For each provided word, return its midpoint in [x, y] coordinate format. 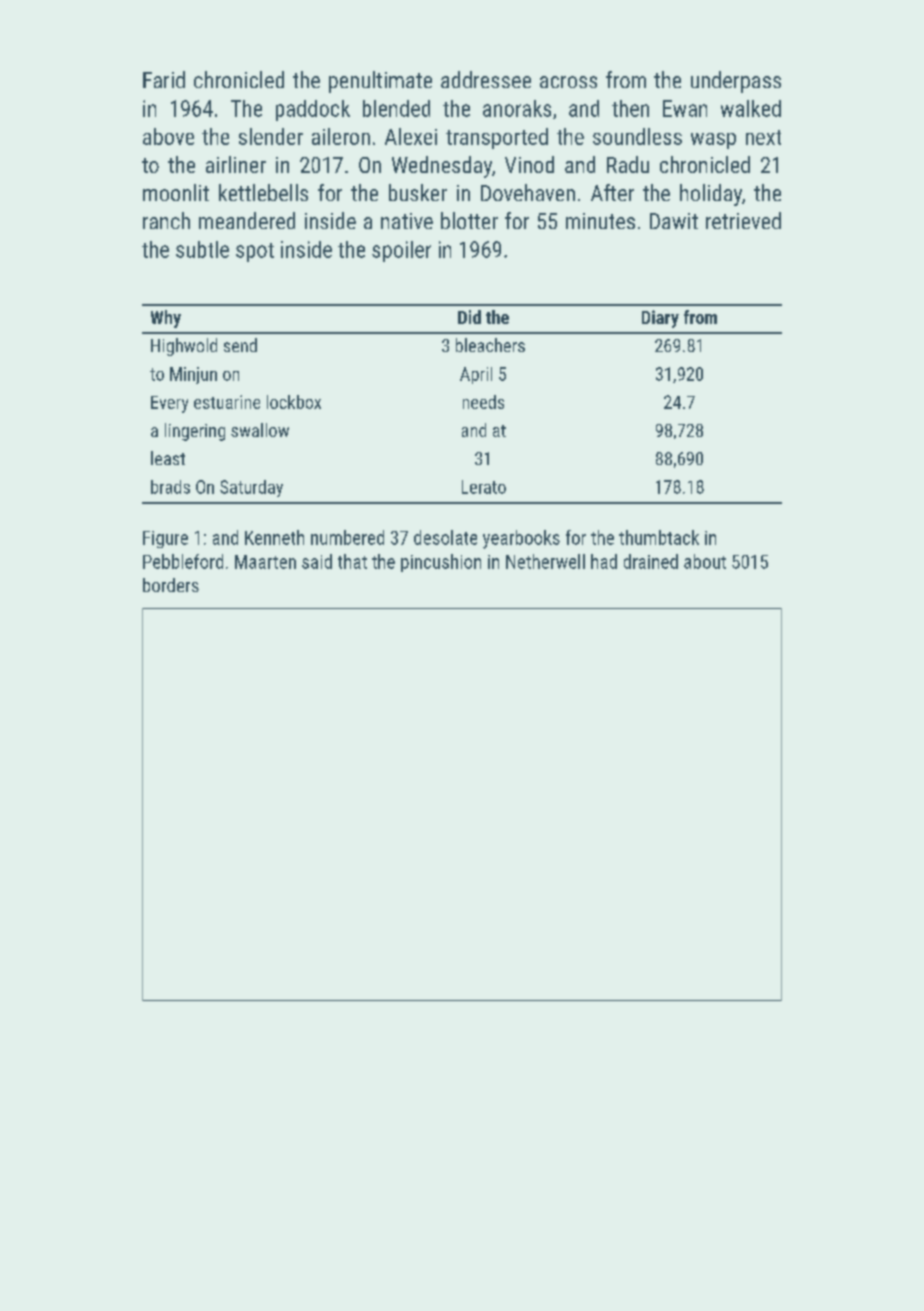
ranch [166, 220]
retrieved [743, 220]
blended [396, 108]
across [568, 82]
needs [483, 402]
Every [169, 404]
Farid [164, 79]
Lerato [484, 487]
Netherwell [545, 561]
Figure [165, 539]
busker [418, 192]
